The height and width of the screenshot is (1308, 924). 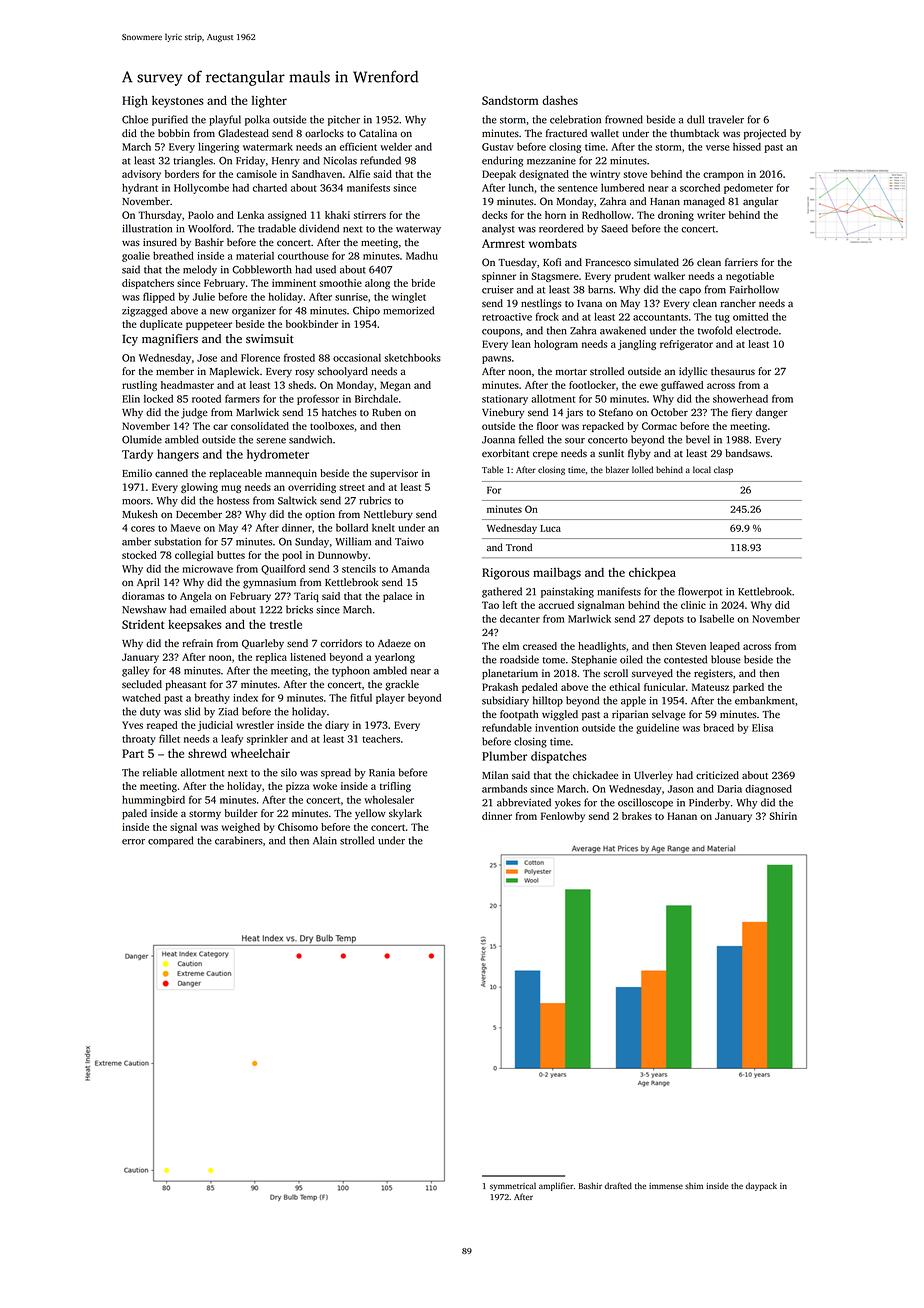 What do you see at coordinates (783, 816) in the screenshot?
I see `Shirin` at bounding box center [783, 816].
